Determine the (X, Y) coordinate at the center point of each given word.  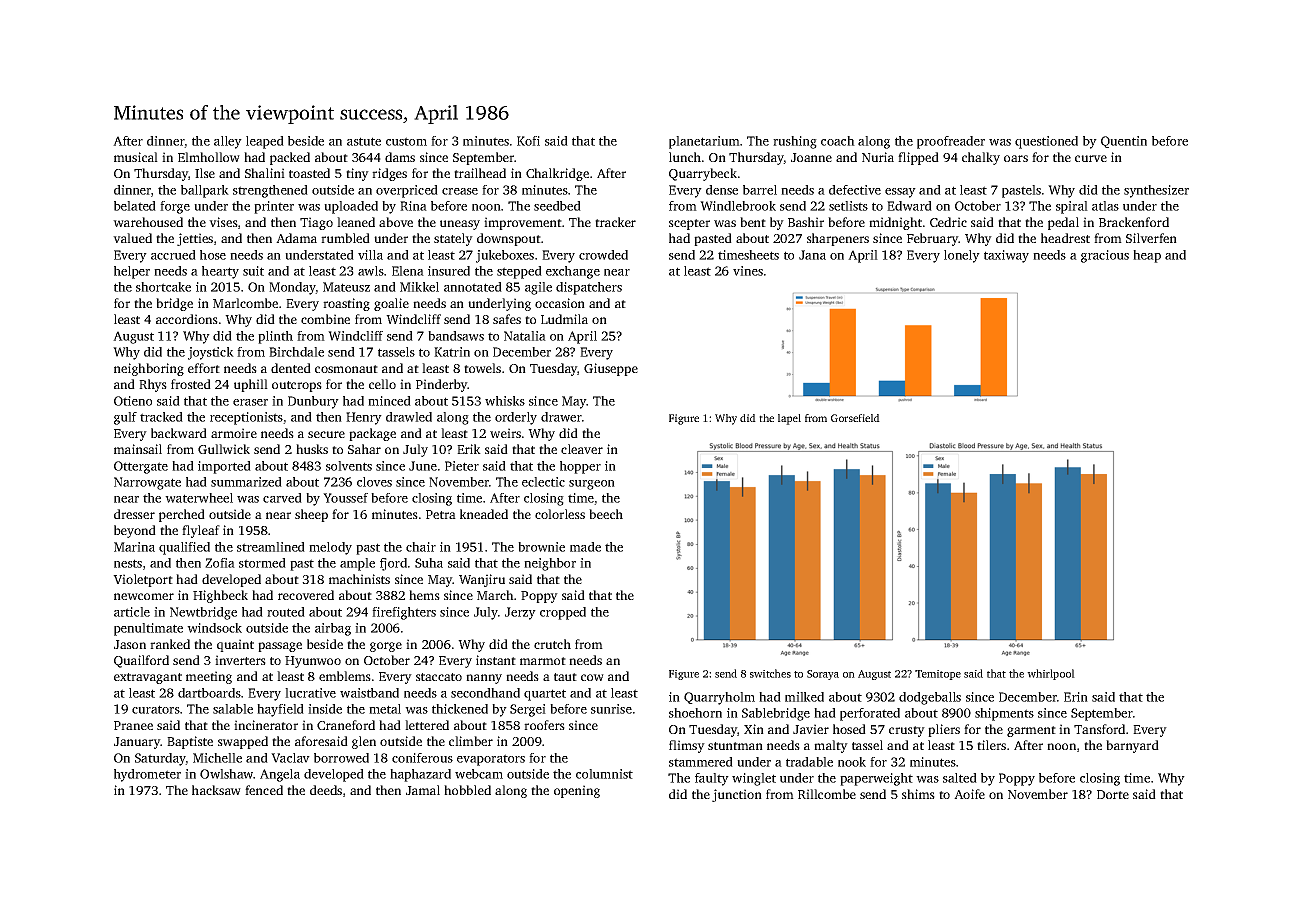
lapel (789, 419)
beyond (135, 531)
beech (606, 514)
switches (770, 673)
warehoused (148, 222)
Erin (1076, 697)
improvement (523, 223)
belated (135, 206)
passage (280, 647)
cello (382, 384)
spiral (1072, 207)
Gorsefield (855, 418)
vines (748, 271)
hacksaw (216, 790)
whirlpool (1051, 674)
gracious (1105, 256)
